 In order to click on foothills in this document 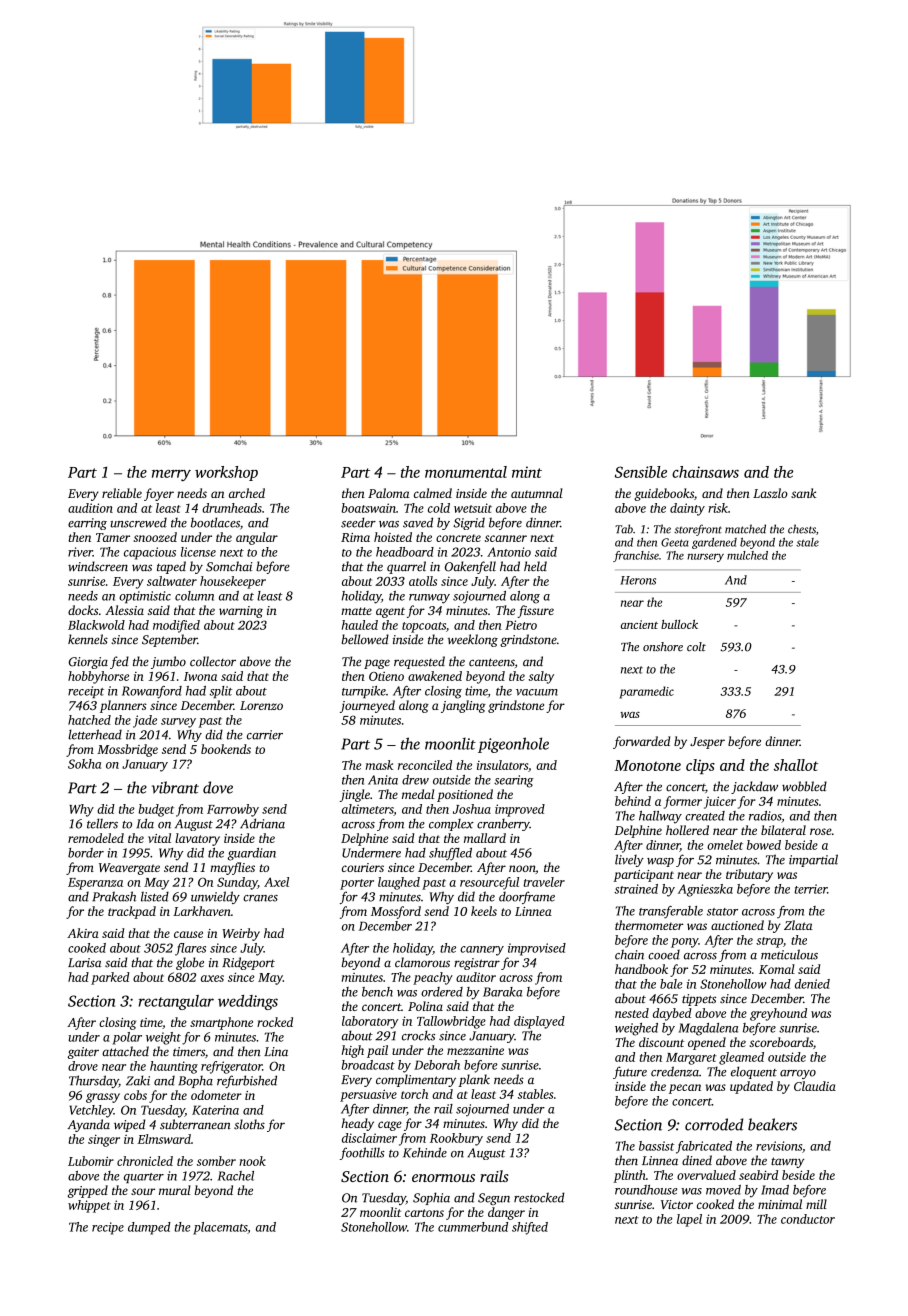, I will do `click(362, 1153)`.
